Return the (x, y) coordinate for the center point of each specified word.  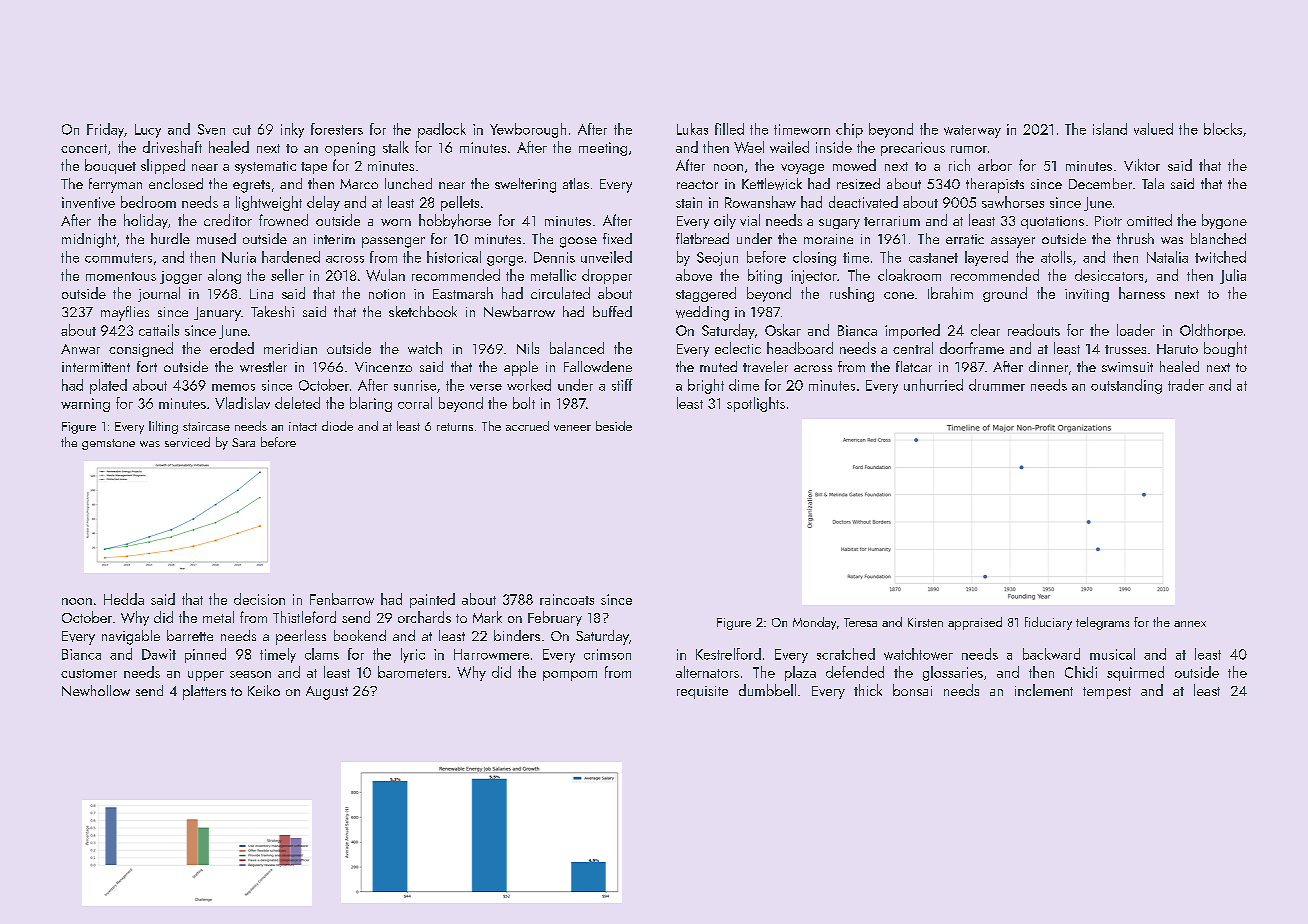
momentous (121, 276)
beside (614, 426)
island (1110, 129)
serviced (187, 442)
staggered (706, 294)
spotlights (756, 404)
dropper (607, 276)
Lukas (692, 129)
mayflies (125, 313)
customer (89, 673)
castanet (933, 258)
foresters (337, 129)
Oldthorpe (1211, 331)
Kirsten (925, 622)
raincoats (567, 599)
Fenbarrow (342, 599)
